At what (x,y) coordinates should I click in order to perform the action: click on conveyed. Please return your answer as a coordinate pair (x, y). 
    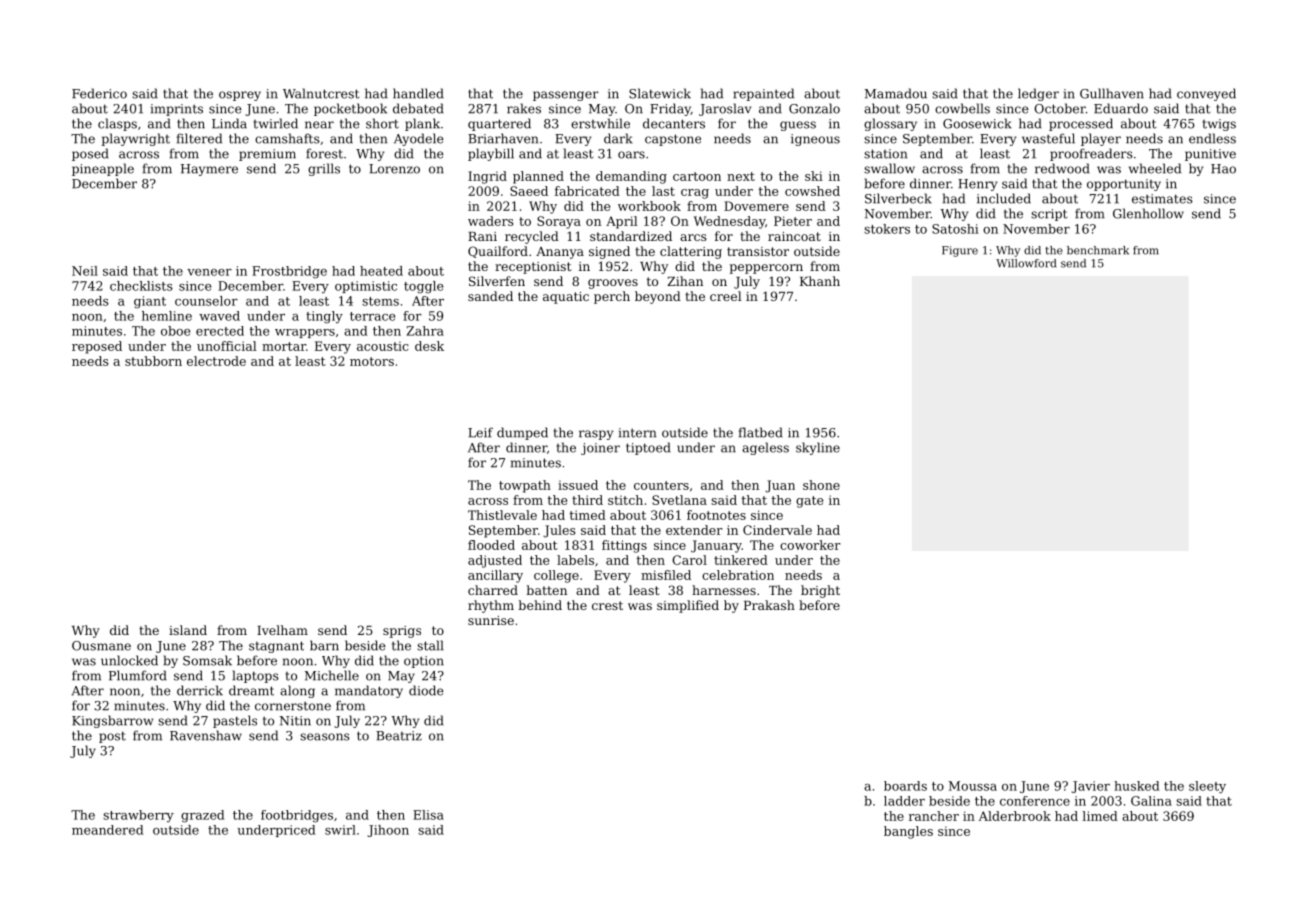
    Looking at the image, I should click on (1206, 94).
